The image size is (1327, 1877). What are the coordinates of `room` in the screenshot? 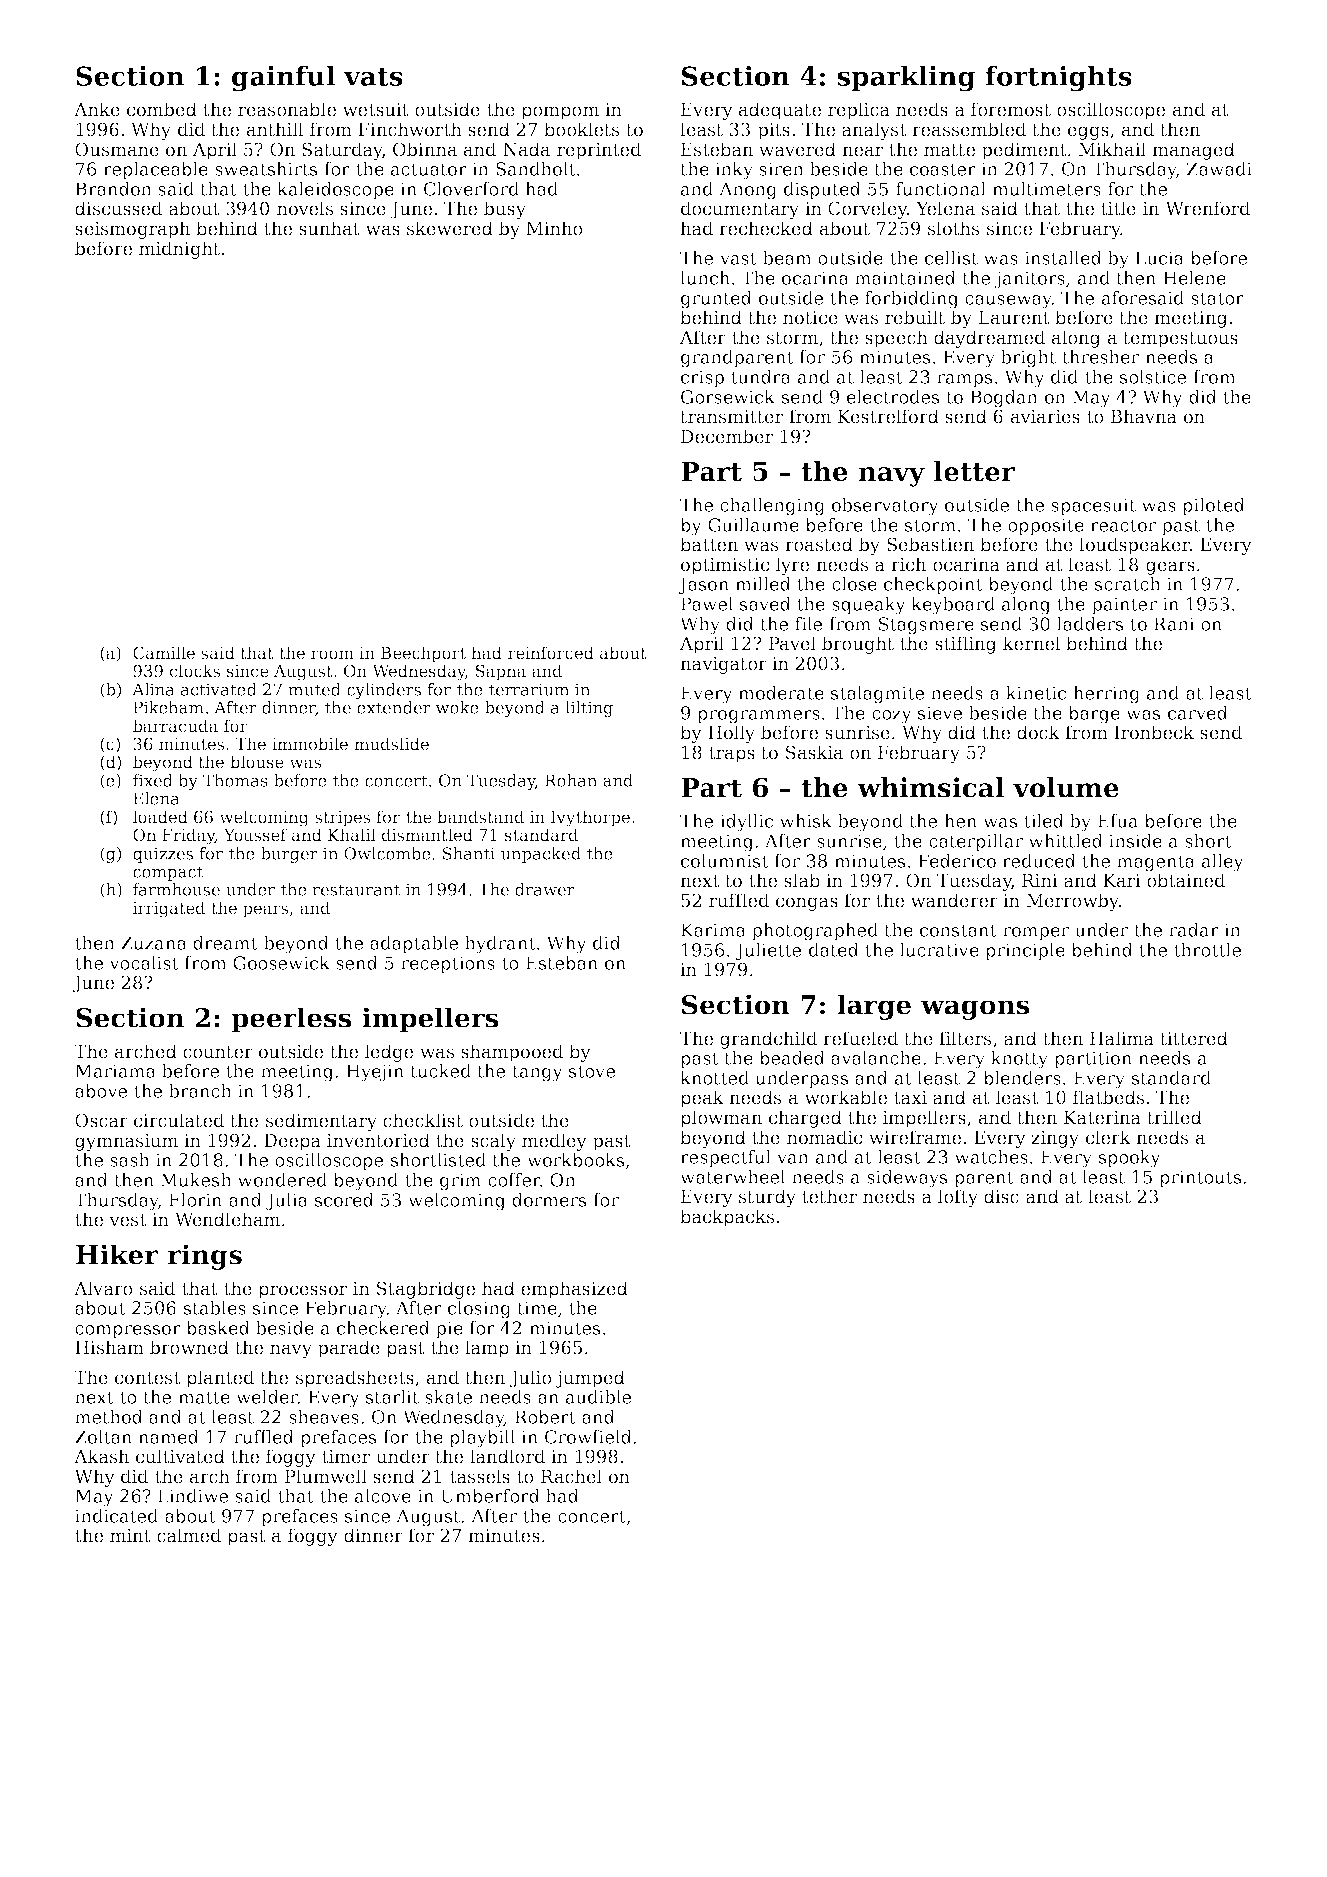 It's located at (332, 655).
